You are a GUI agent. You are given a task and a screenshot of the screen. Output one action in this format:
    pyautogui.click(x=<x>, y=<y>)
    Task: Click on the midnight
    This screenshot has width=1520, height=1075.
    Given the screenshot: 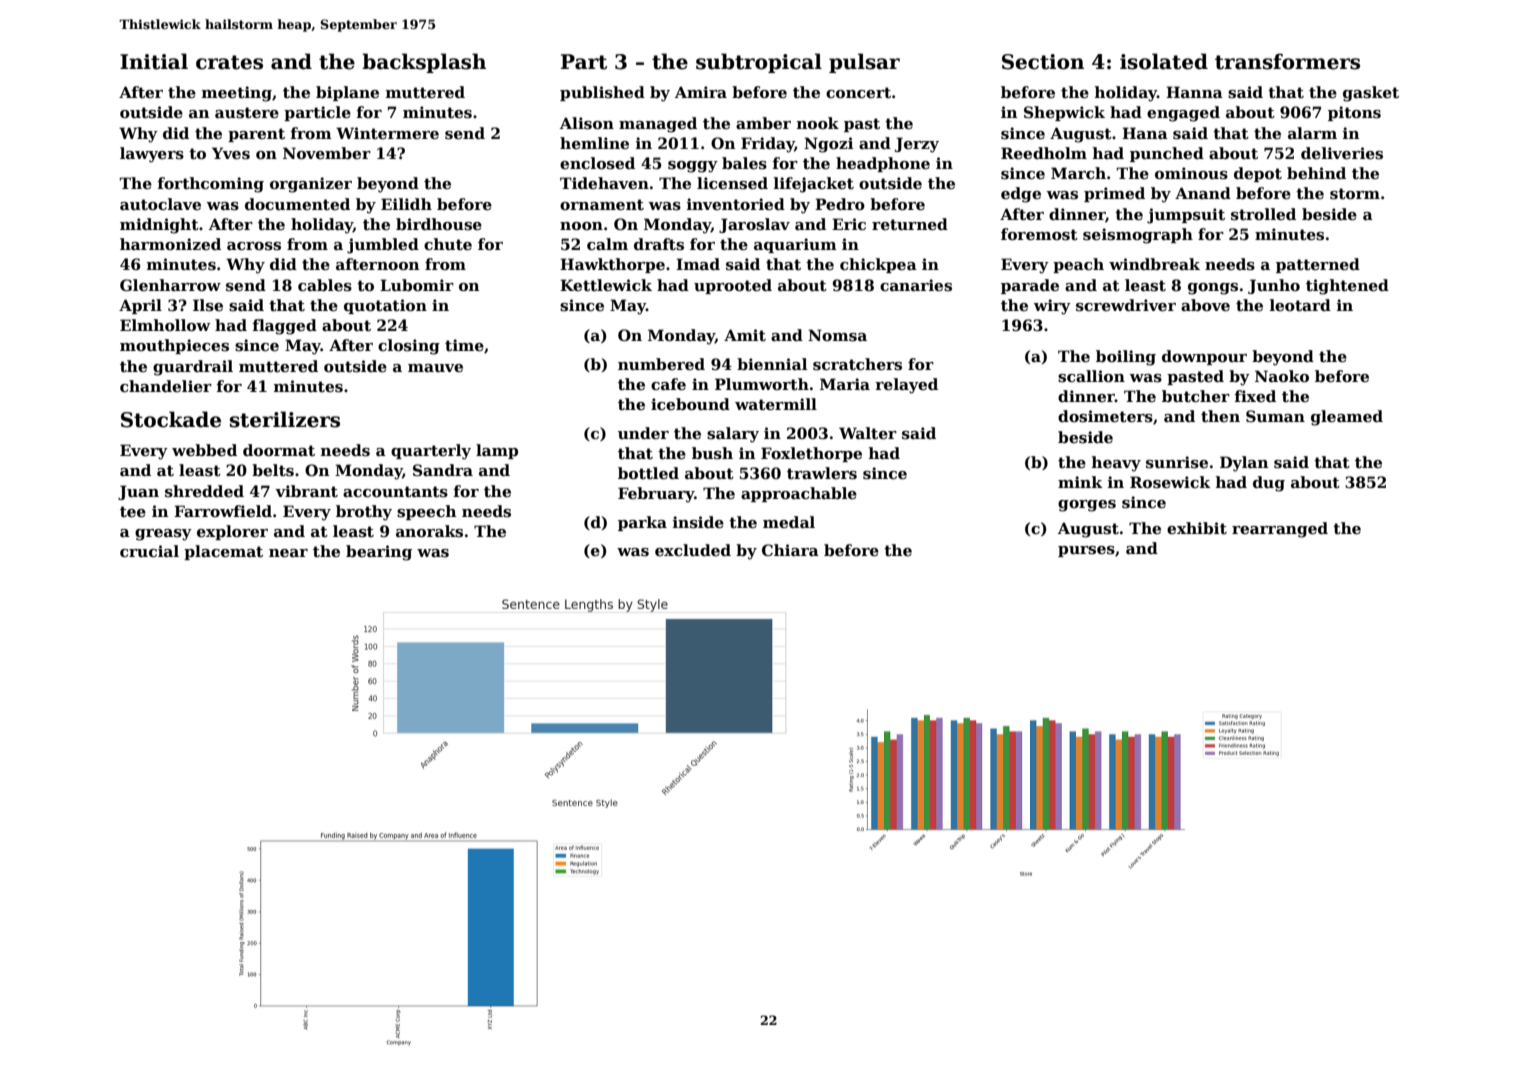 What is the action you would take?
    pyautogui.click(x=159, y=226)
